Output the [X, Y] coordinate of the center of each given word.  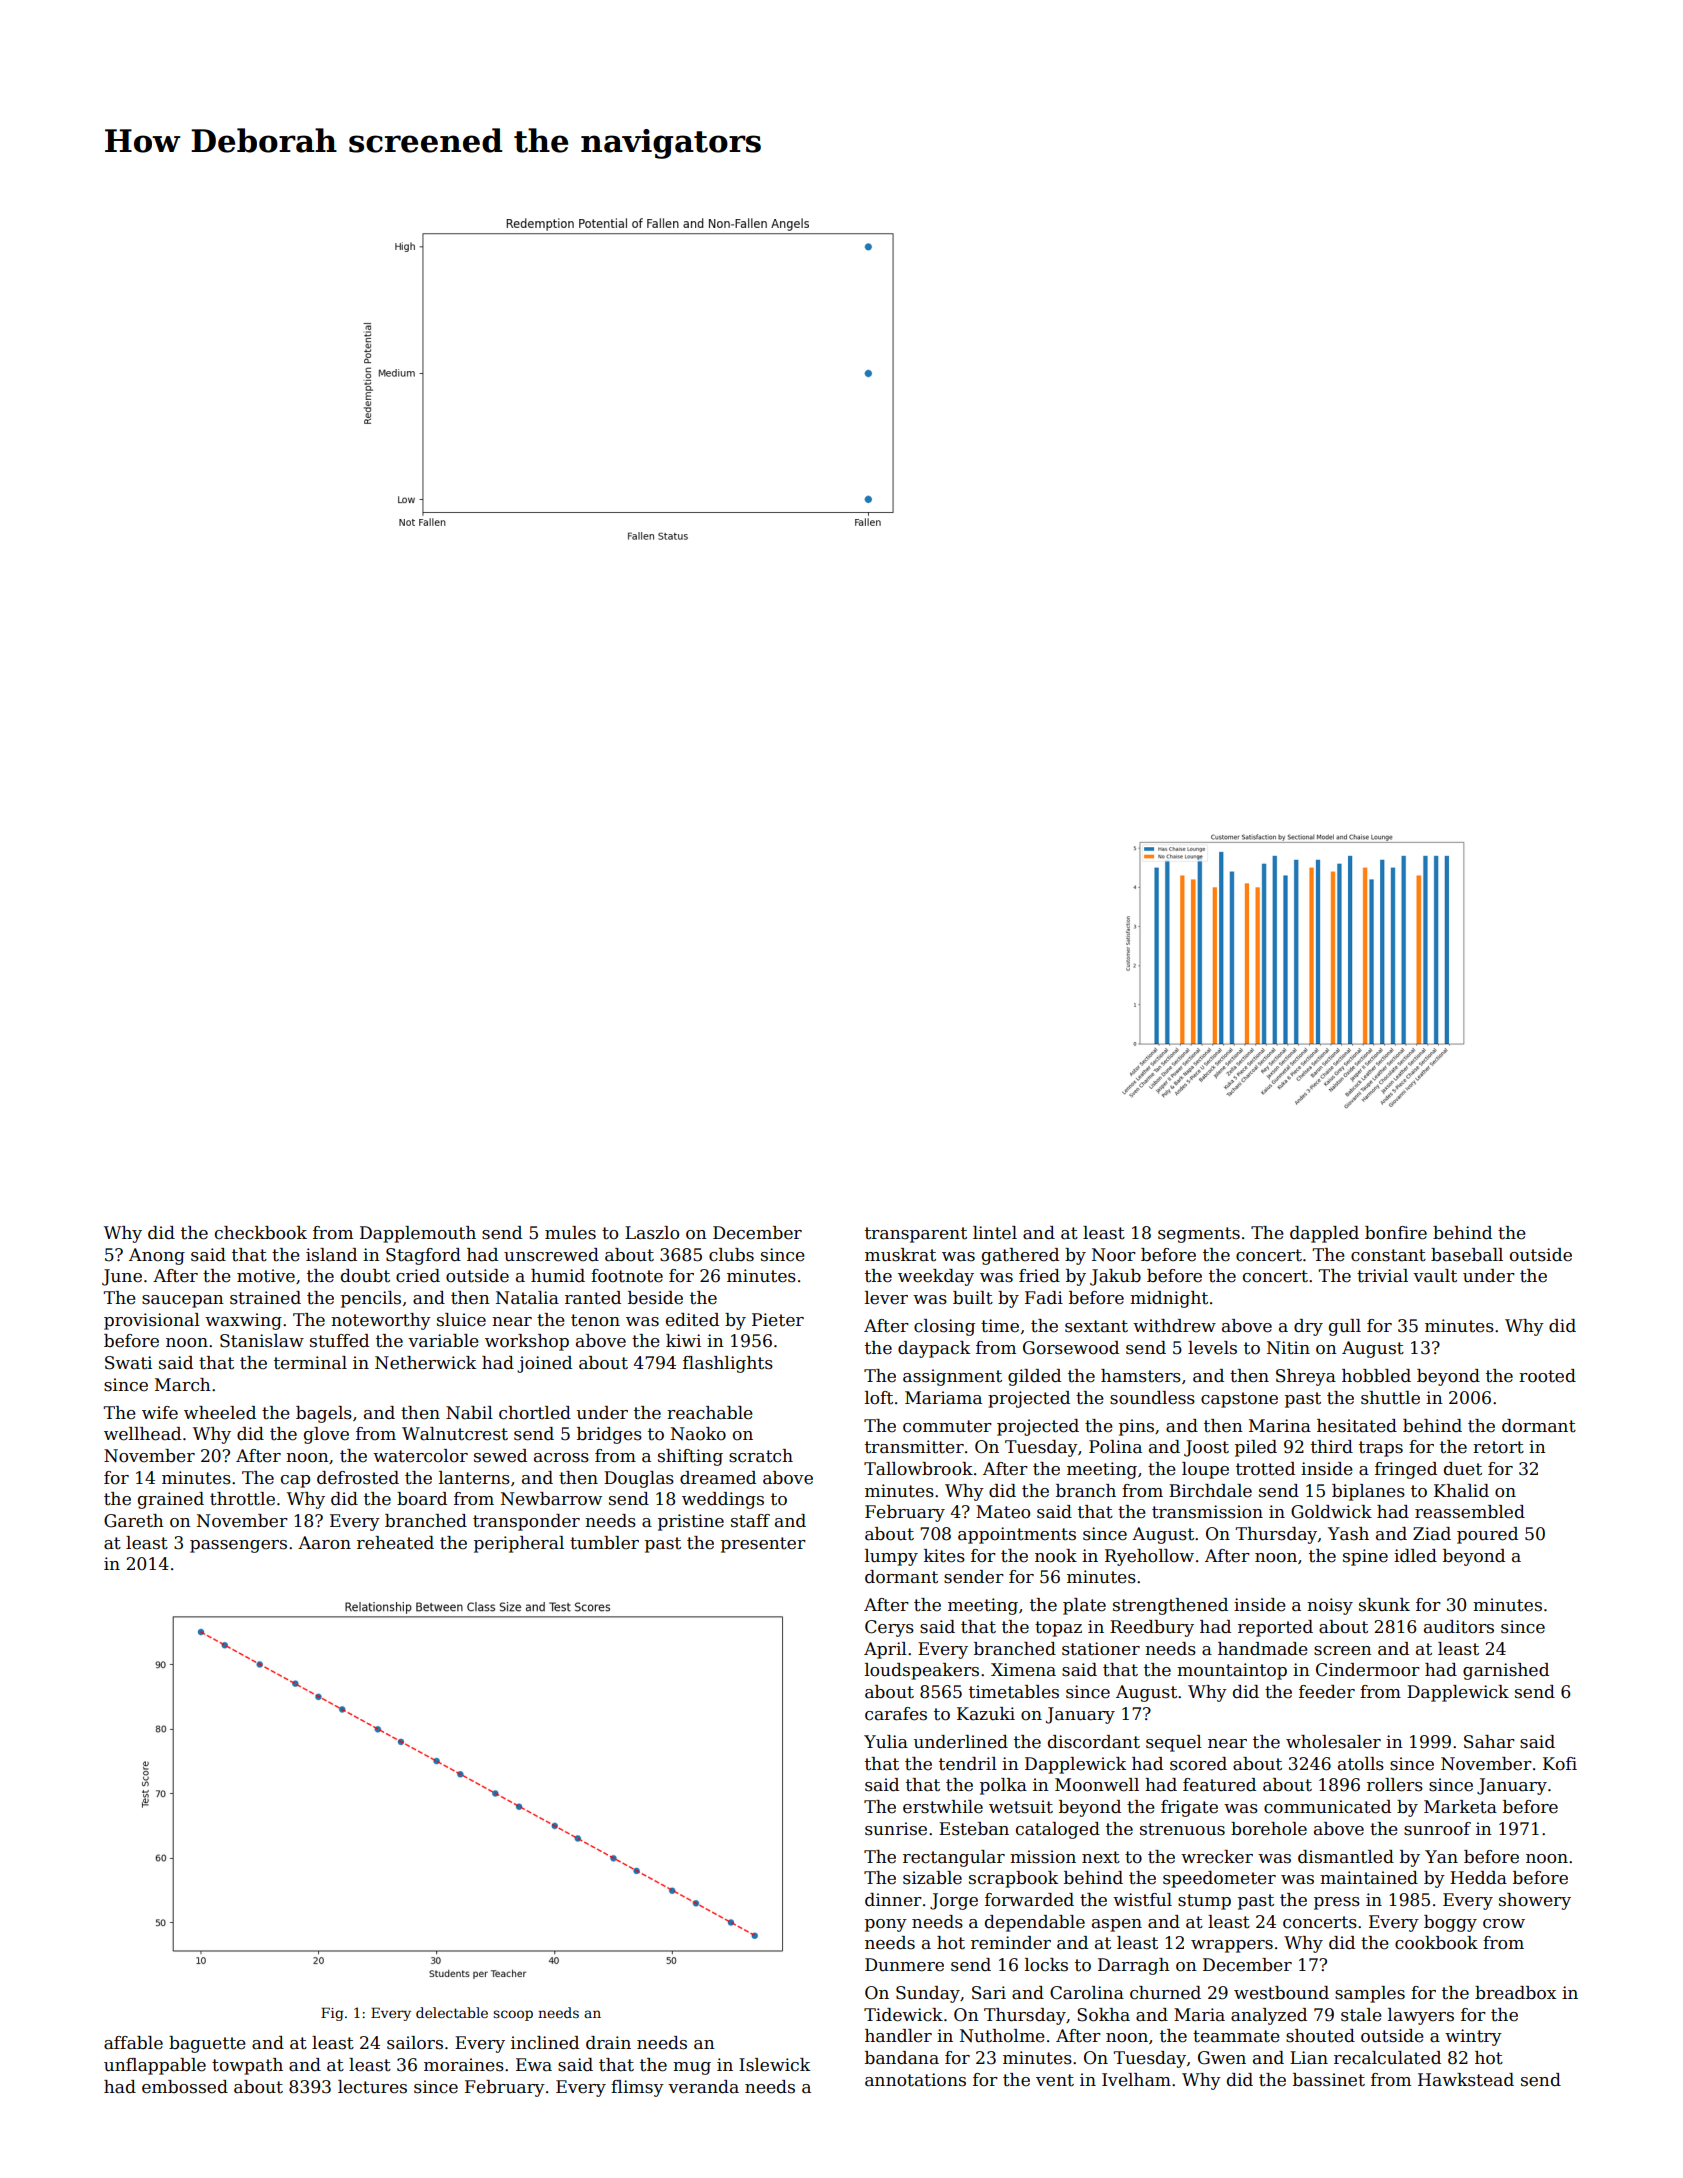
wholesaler [1333, 1742]
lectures [372, 2087]
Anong [157, 1256]
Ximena [1023, 1670]
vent [1055, 2080]
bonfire [1396, 1233]
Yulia [886, 1742]
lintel [995, 1233]
